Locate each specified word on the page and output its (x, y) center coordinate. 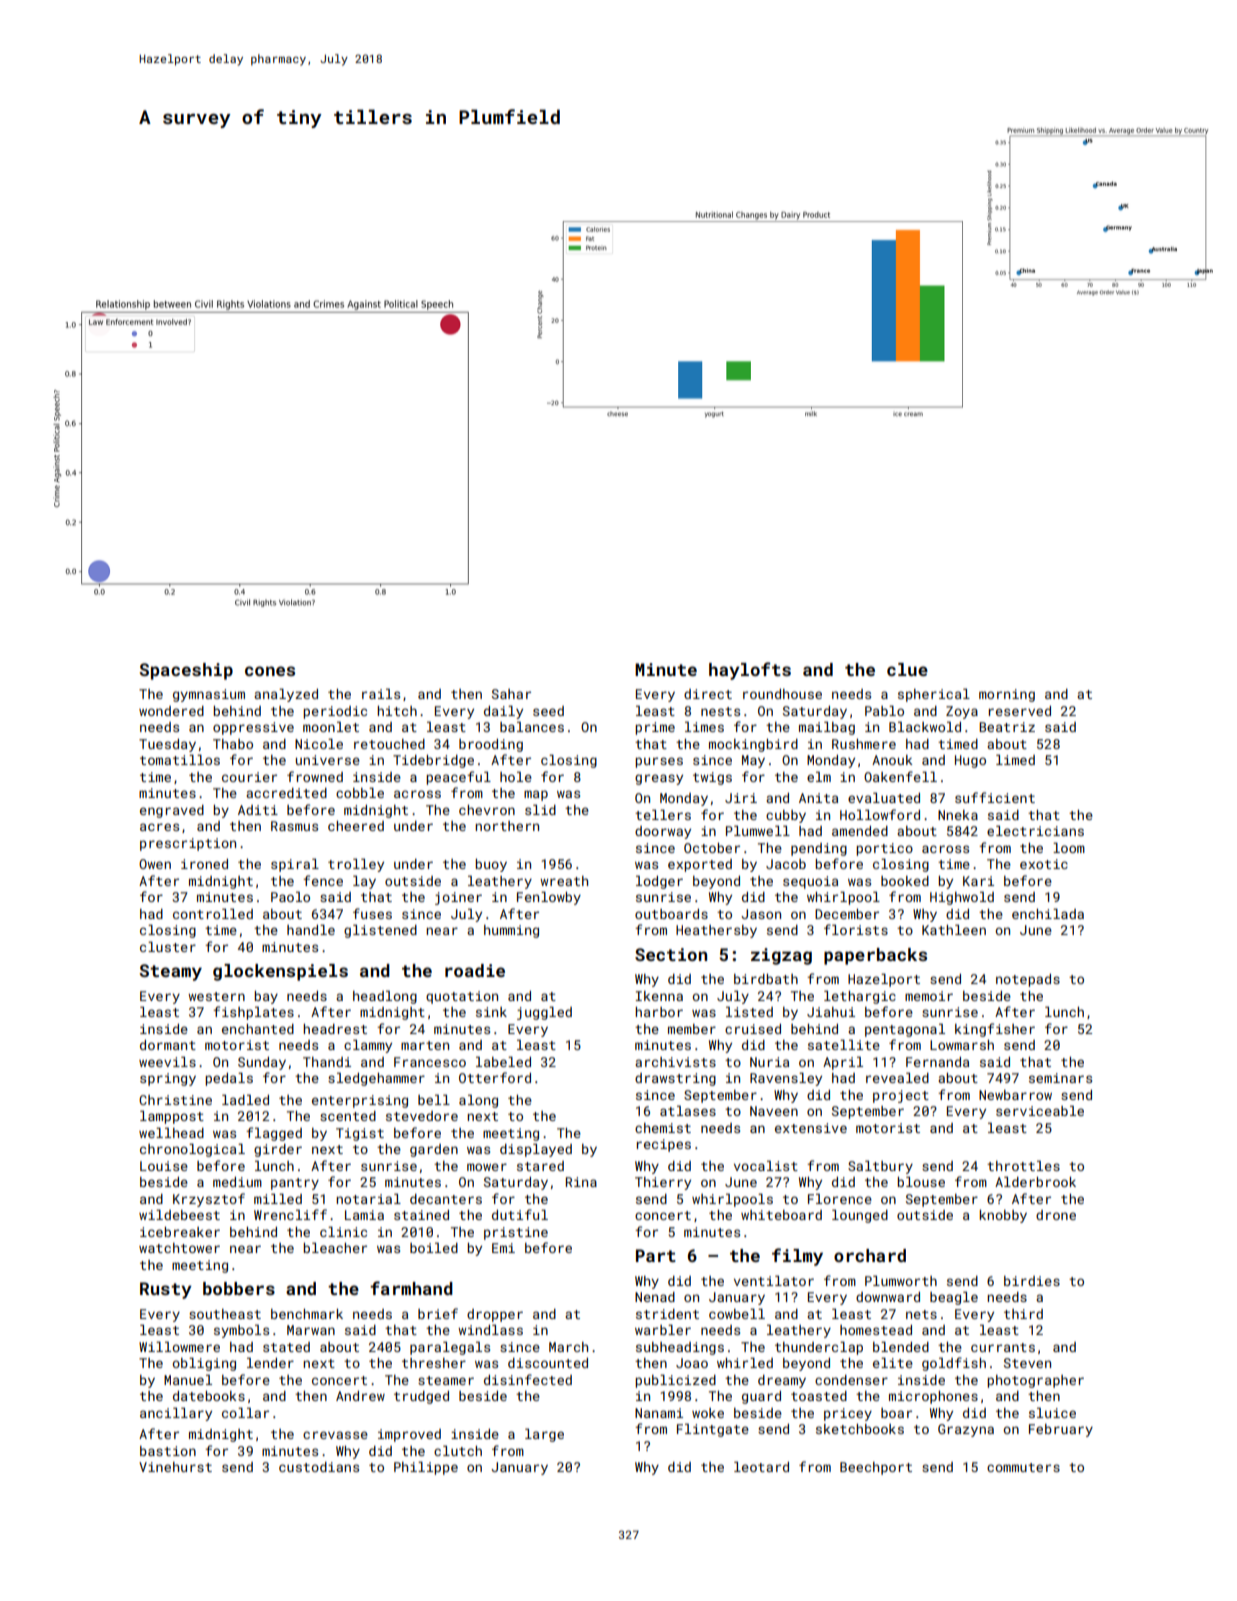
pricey (848, 1414)
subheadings (680, 1348)
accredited (286, 793)
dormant (168, 1045)
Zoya (962, 712)
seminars (1060, 1078)
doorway (663, 832)
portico (884, 849)
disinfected (528, 1379)
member (692, 1029)
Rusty (166, 1290)
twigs (712, 778)
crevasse (335, 1435)
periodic (335, 712)
